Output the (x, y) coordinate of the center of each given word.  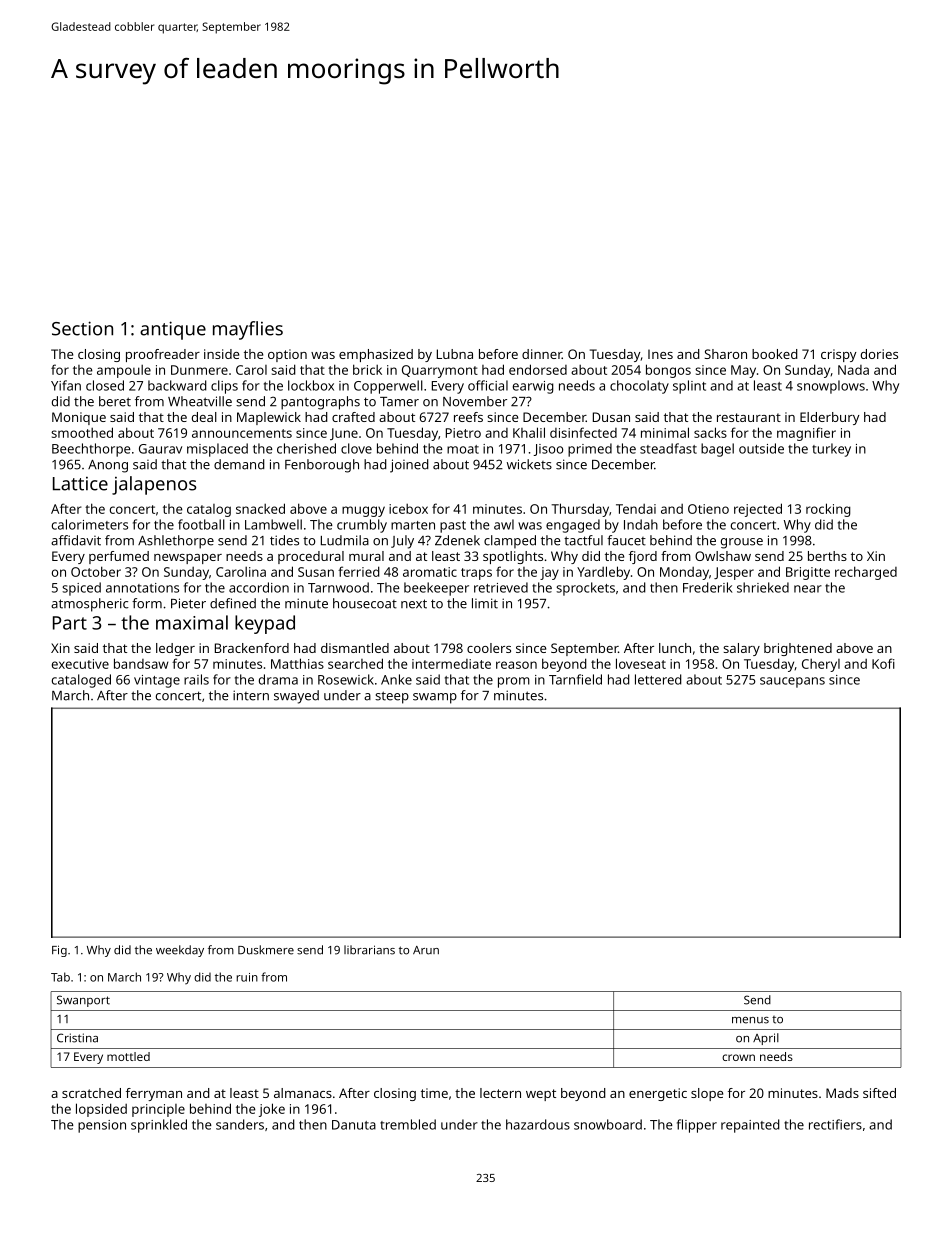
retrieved (501, 587)
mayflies (248, 330)
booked (775, 354)
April (766, 1039)
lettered (658, 679)
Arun (426, 950)
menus (750, 1020)
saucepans (792, 682)
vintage (157, 681)
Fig (59, 951)
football (201, 524)
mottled (128, 1056)
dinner (542, 354)
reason (516, 665)
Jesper (734, 573)
